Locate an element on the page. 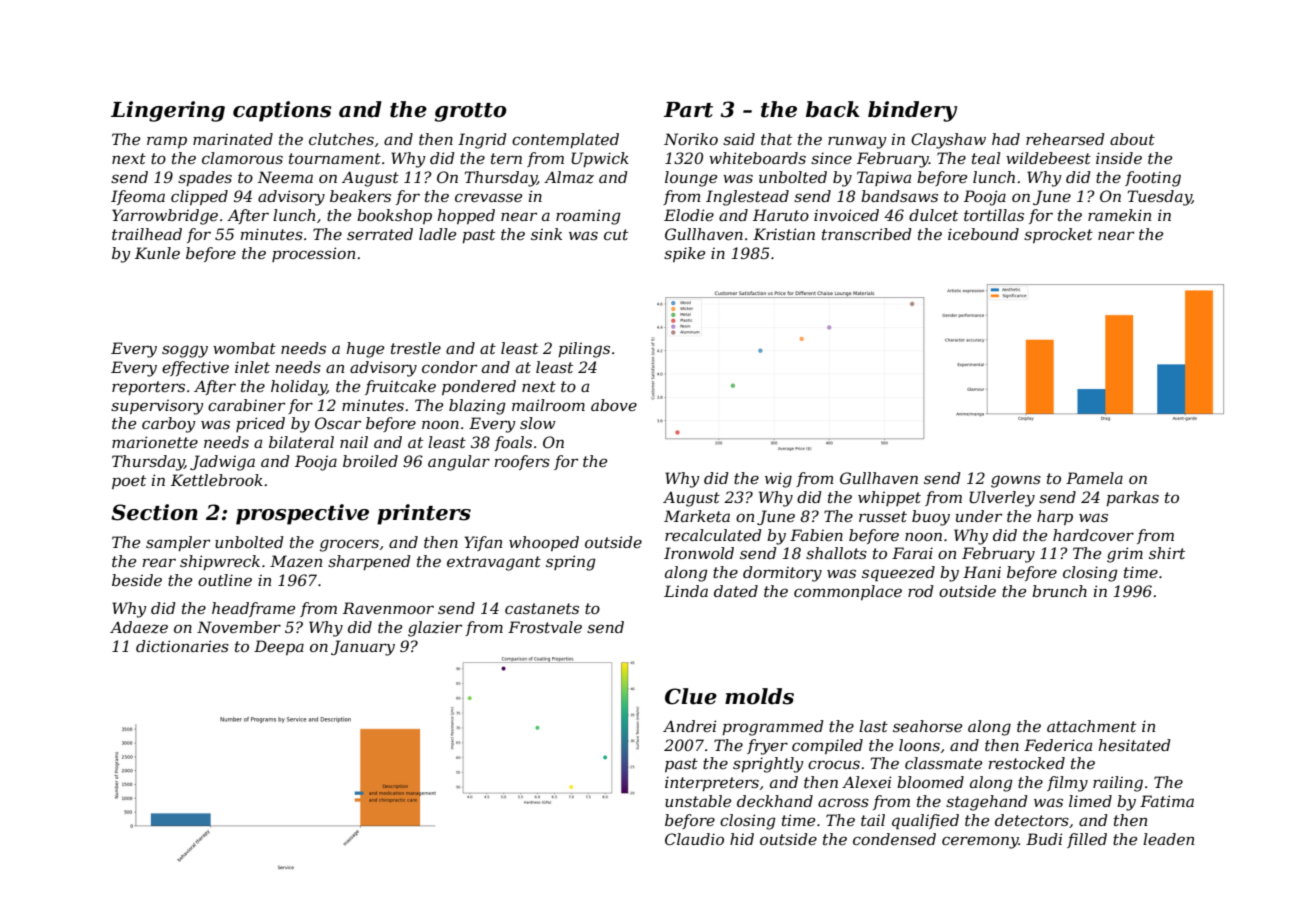 Image resolution: width=1308 pixels, height=924 pixels. cut is located at coordinates (616, 234).
